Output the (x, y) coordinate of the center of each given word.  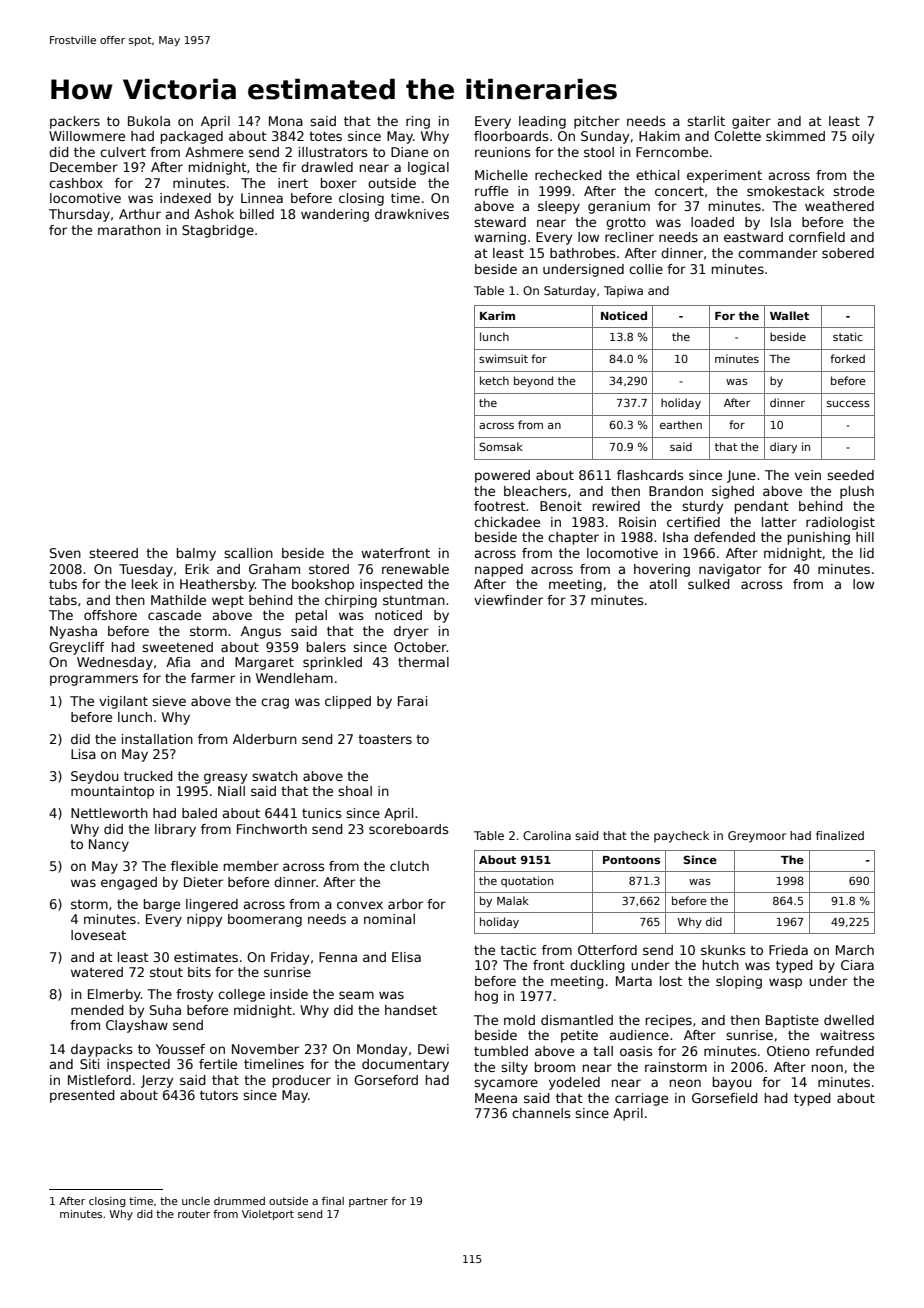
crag (275, 703)
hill (865, 537)
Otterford (607, 950)
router (194, 1214)
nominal (389, 919)
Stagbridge (218, 231)
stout (166, 972)
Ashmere (214, 152)
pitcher (597, 122)
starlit (706, 121)
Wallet (789, 315)
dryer (411, 632)
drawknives (412, 214)
